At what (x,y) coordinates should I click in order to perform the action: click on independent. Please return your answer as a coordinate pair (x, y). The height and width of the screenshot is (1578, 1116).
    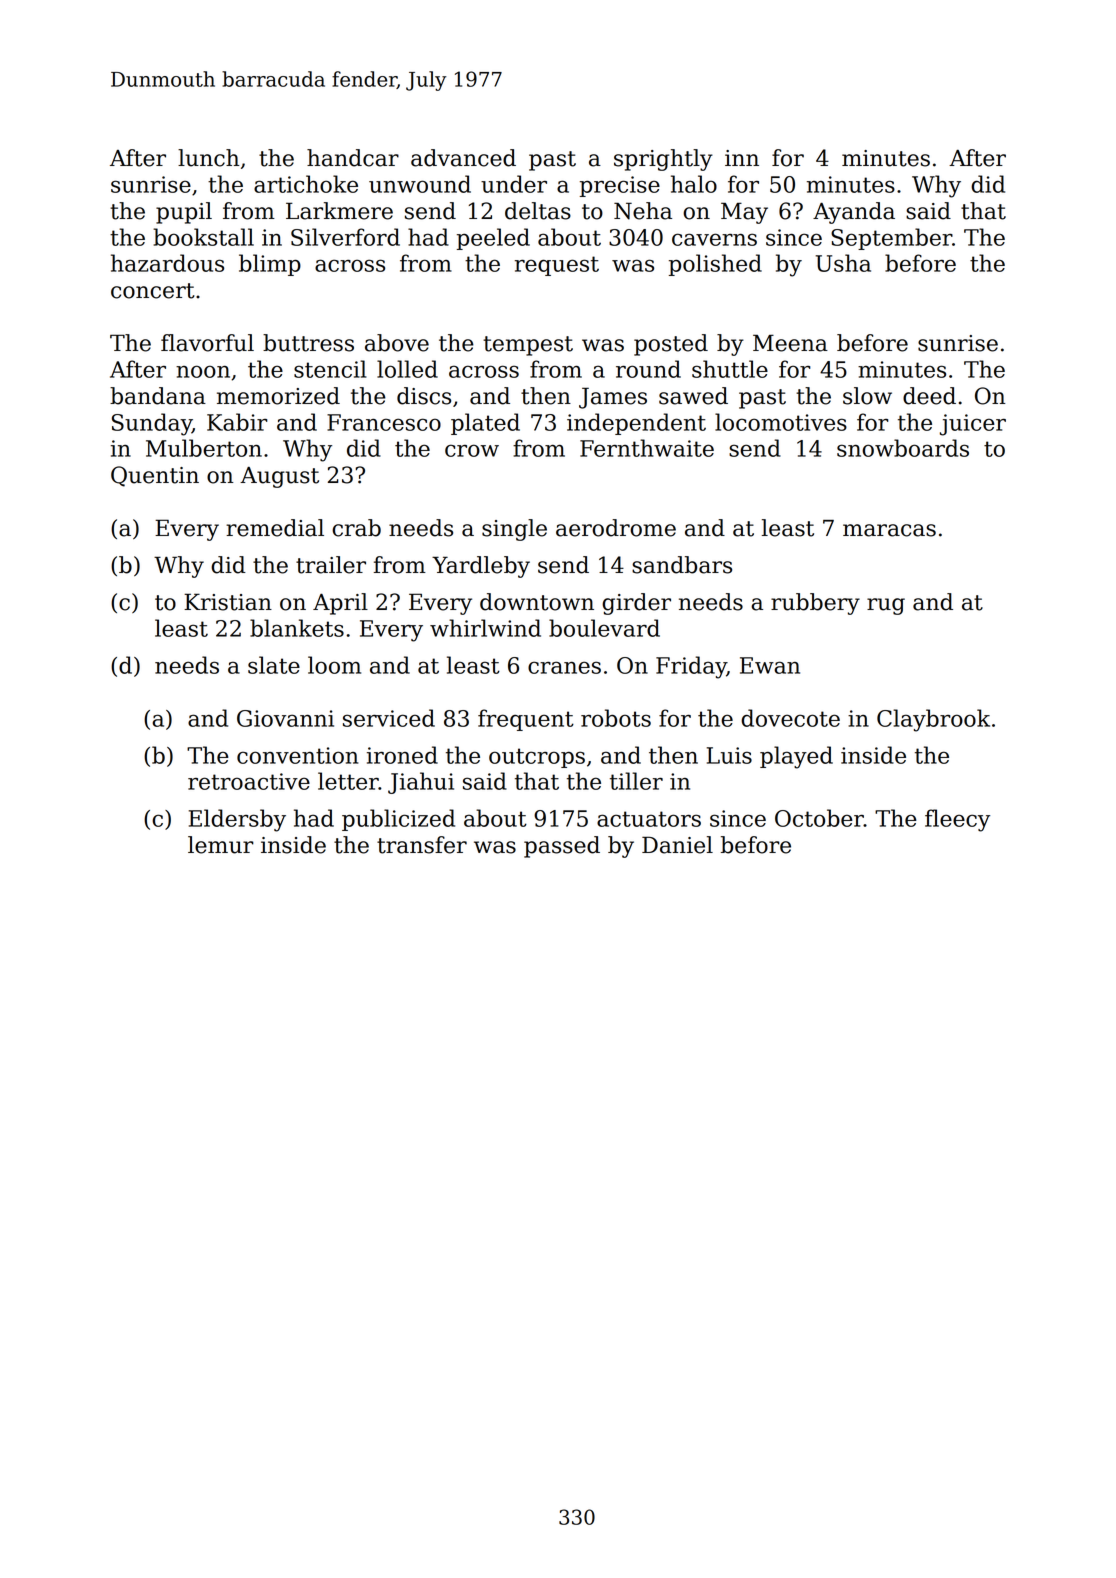
    Looking at the image, I should click on (636, 424).
